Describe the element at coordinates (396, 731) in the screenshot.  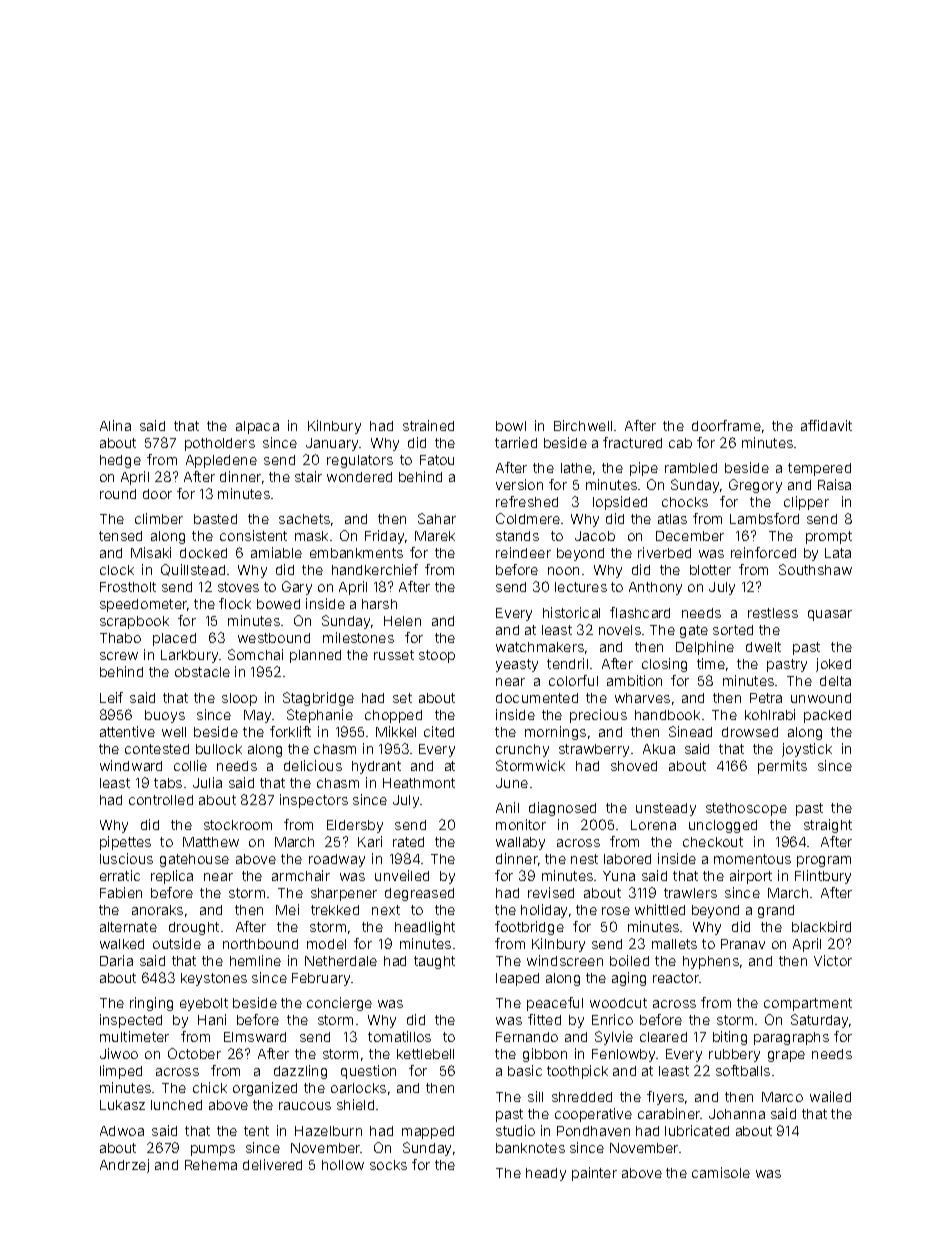
I see `Mikkel` at that location.
